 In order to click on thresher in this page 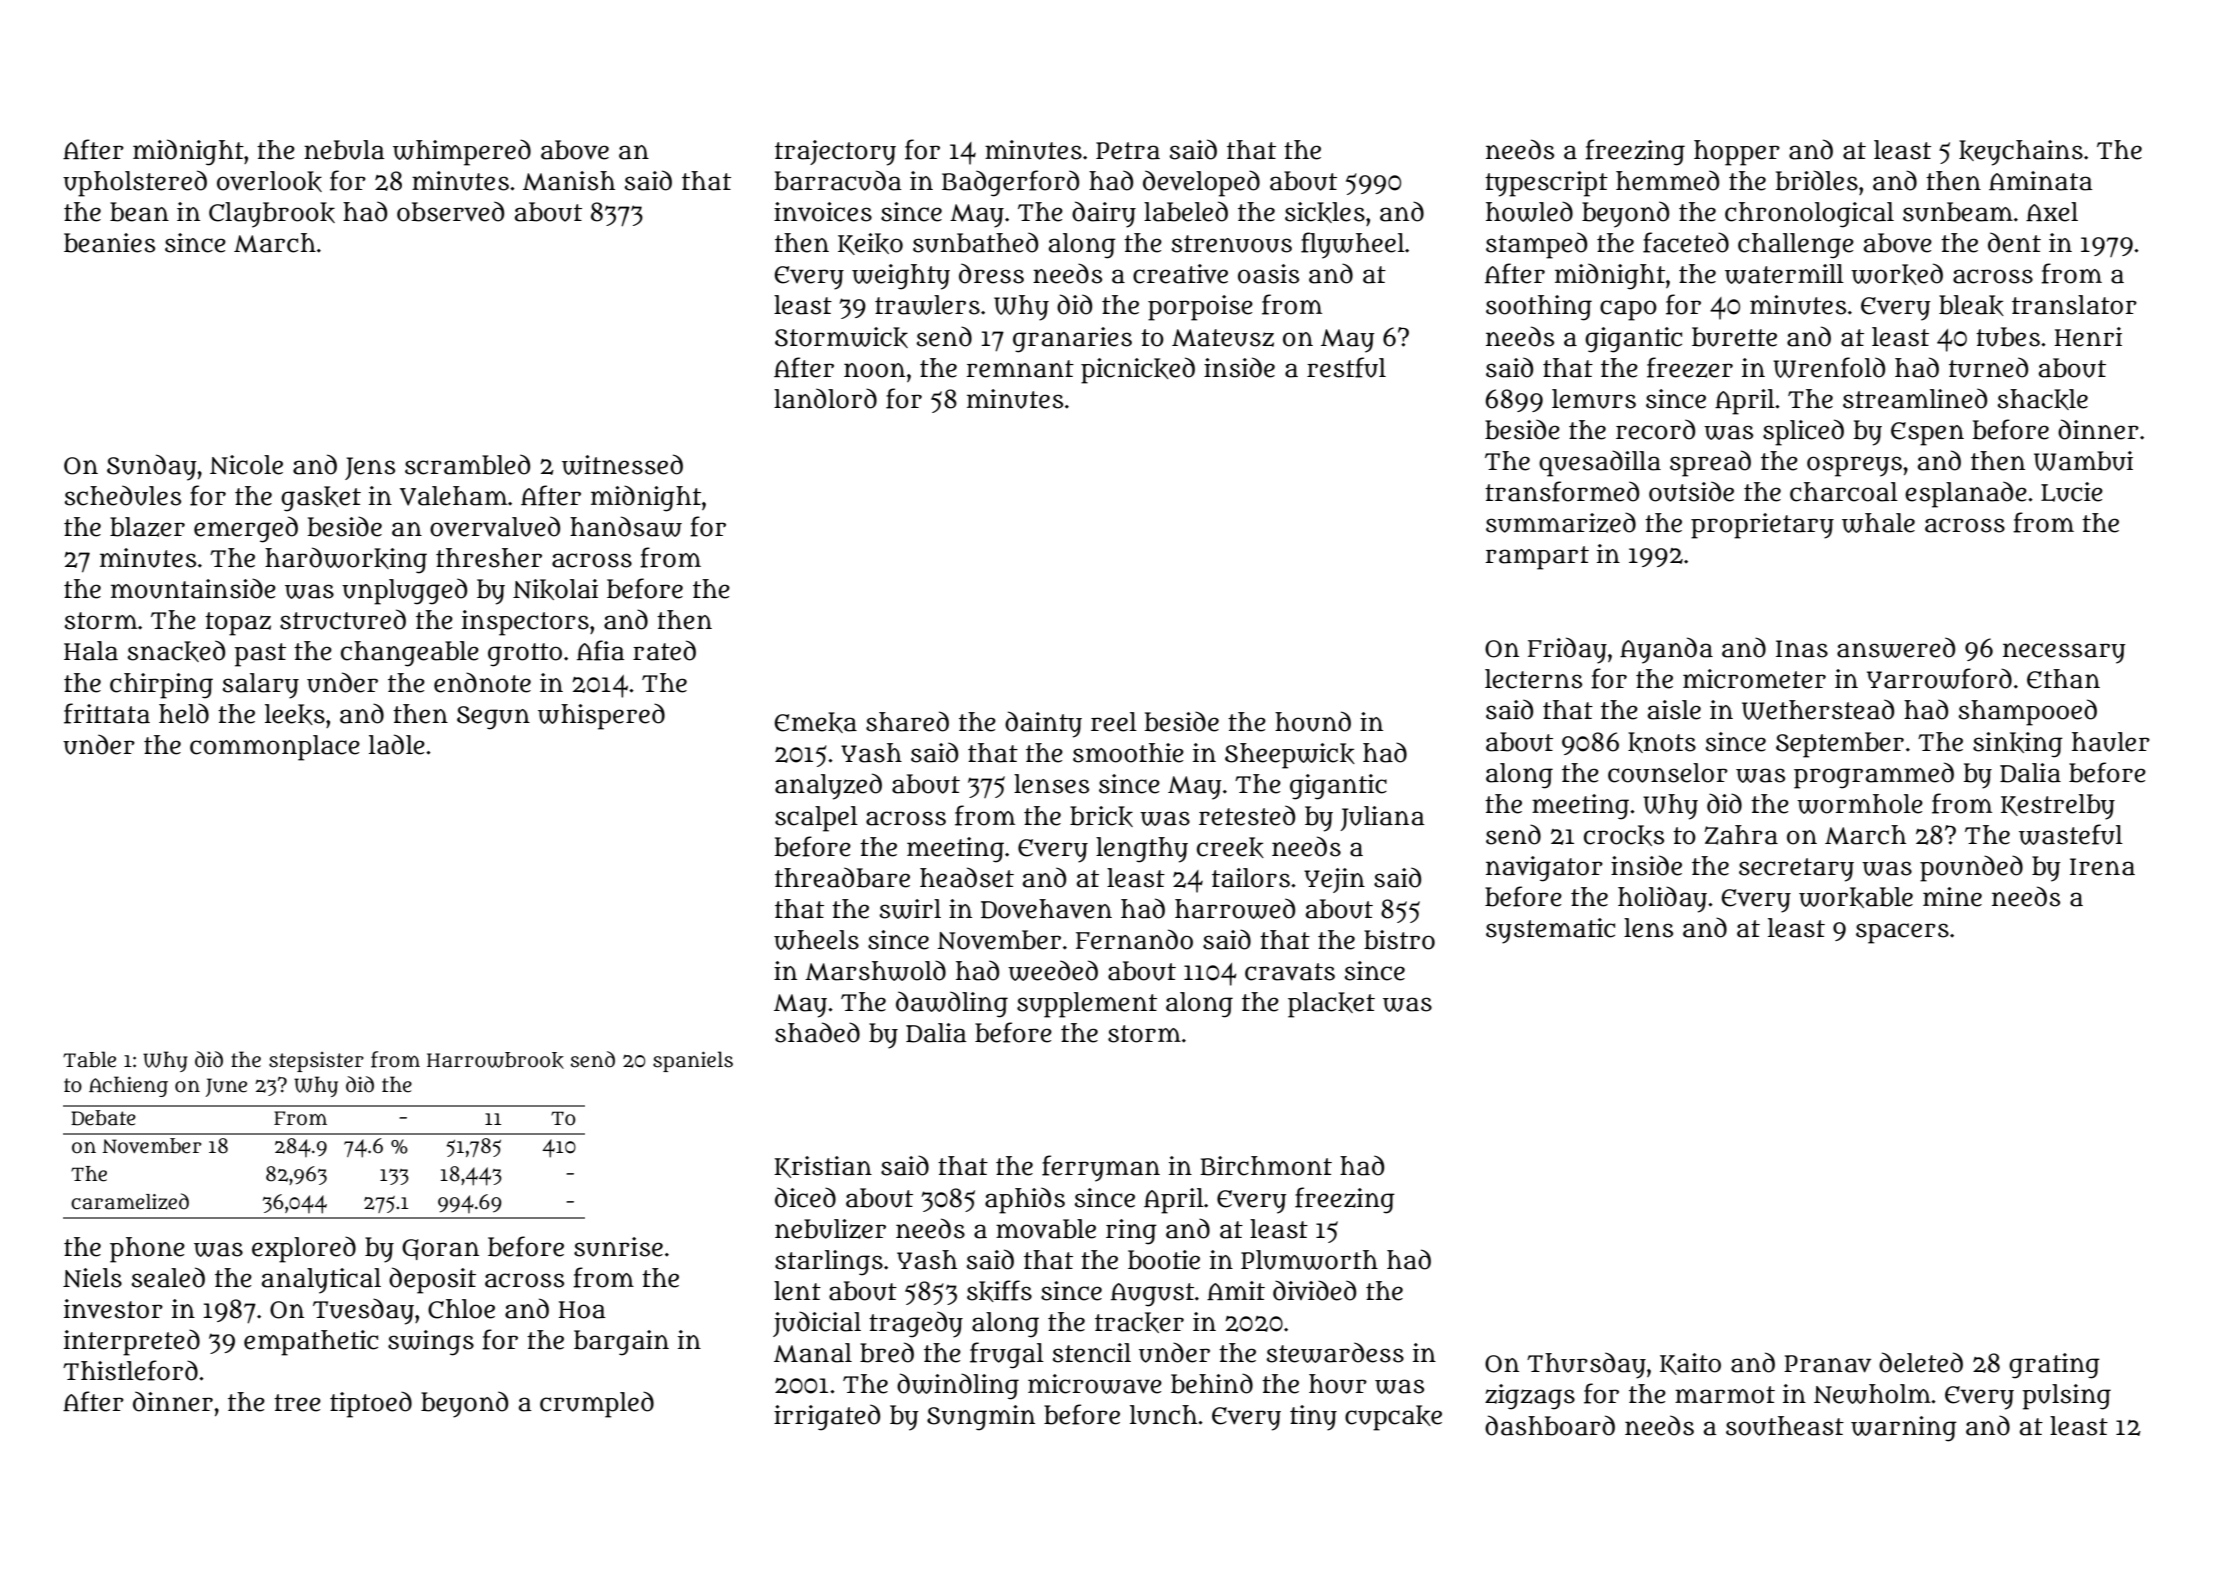, I will do `click(489, 558)`.
